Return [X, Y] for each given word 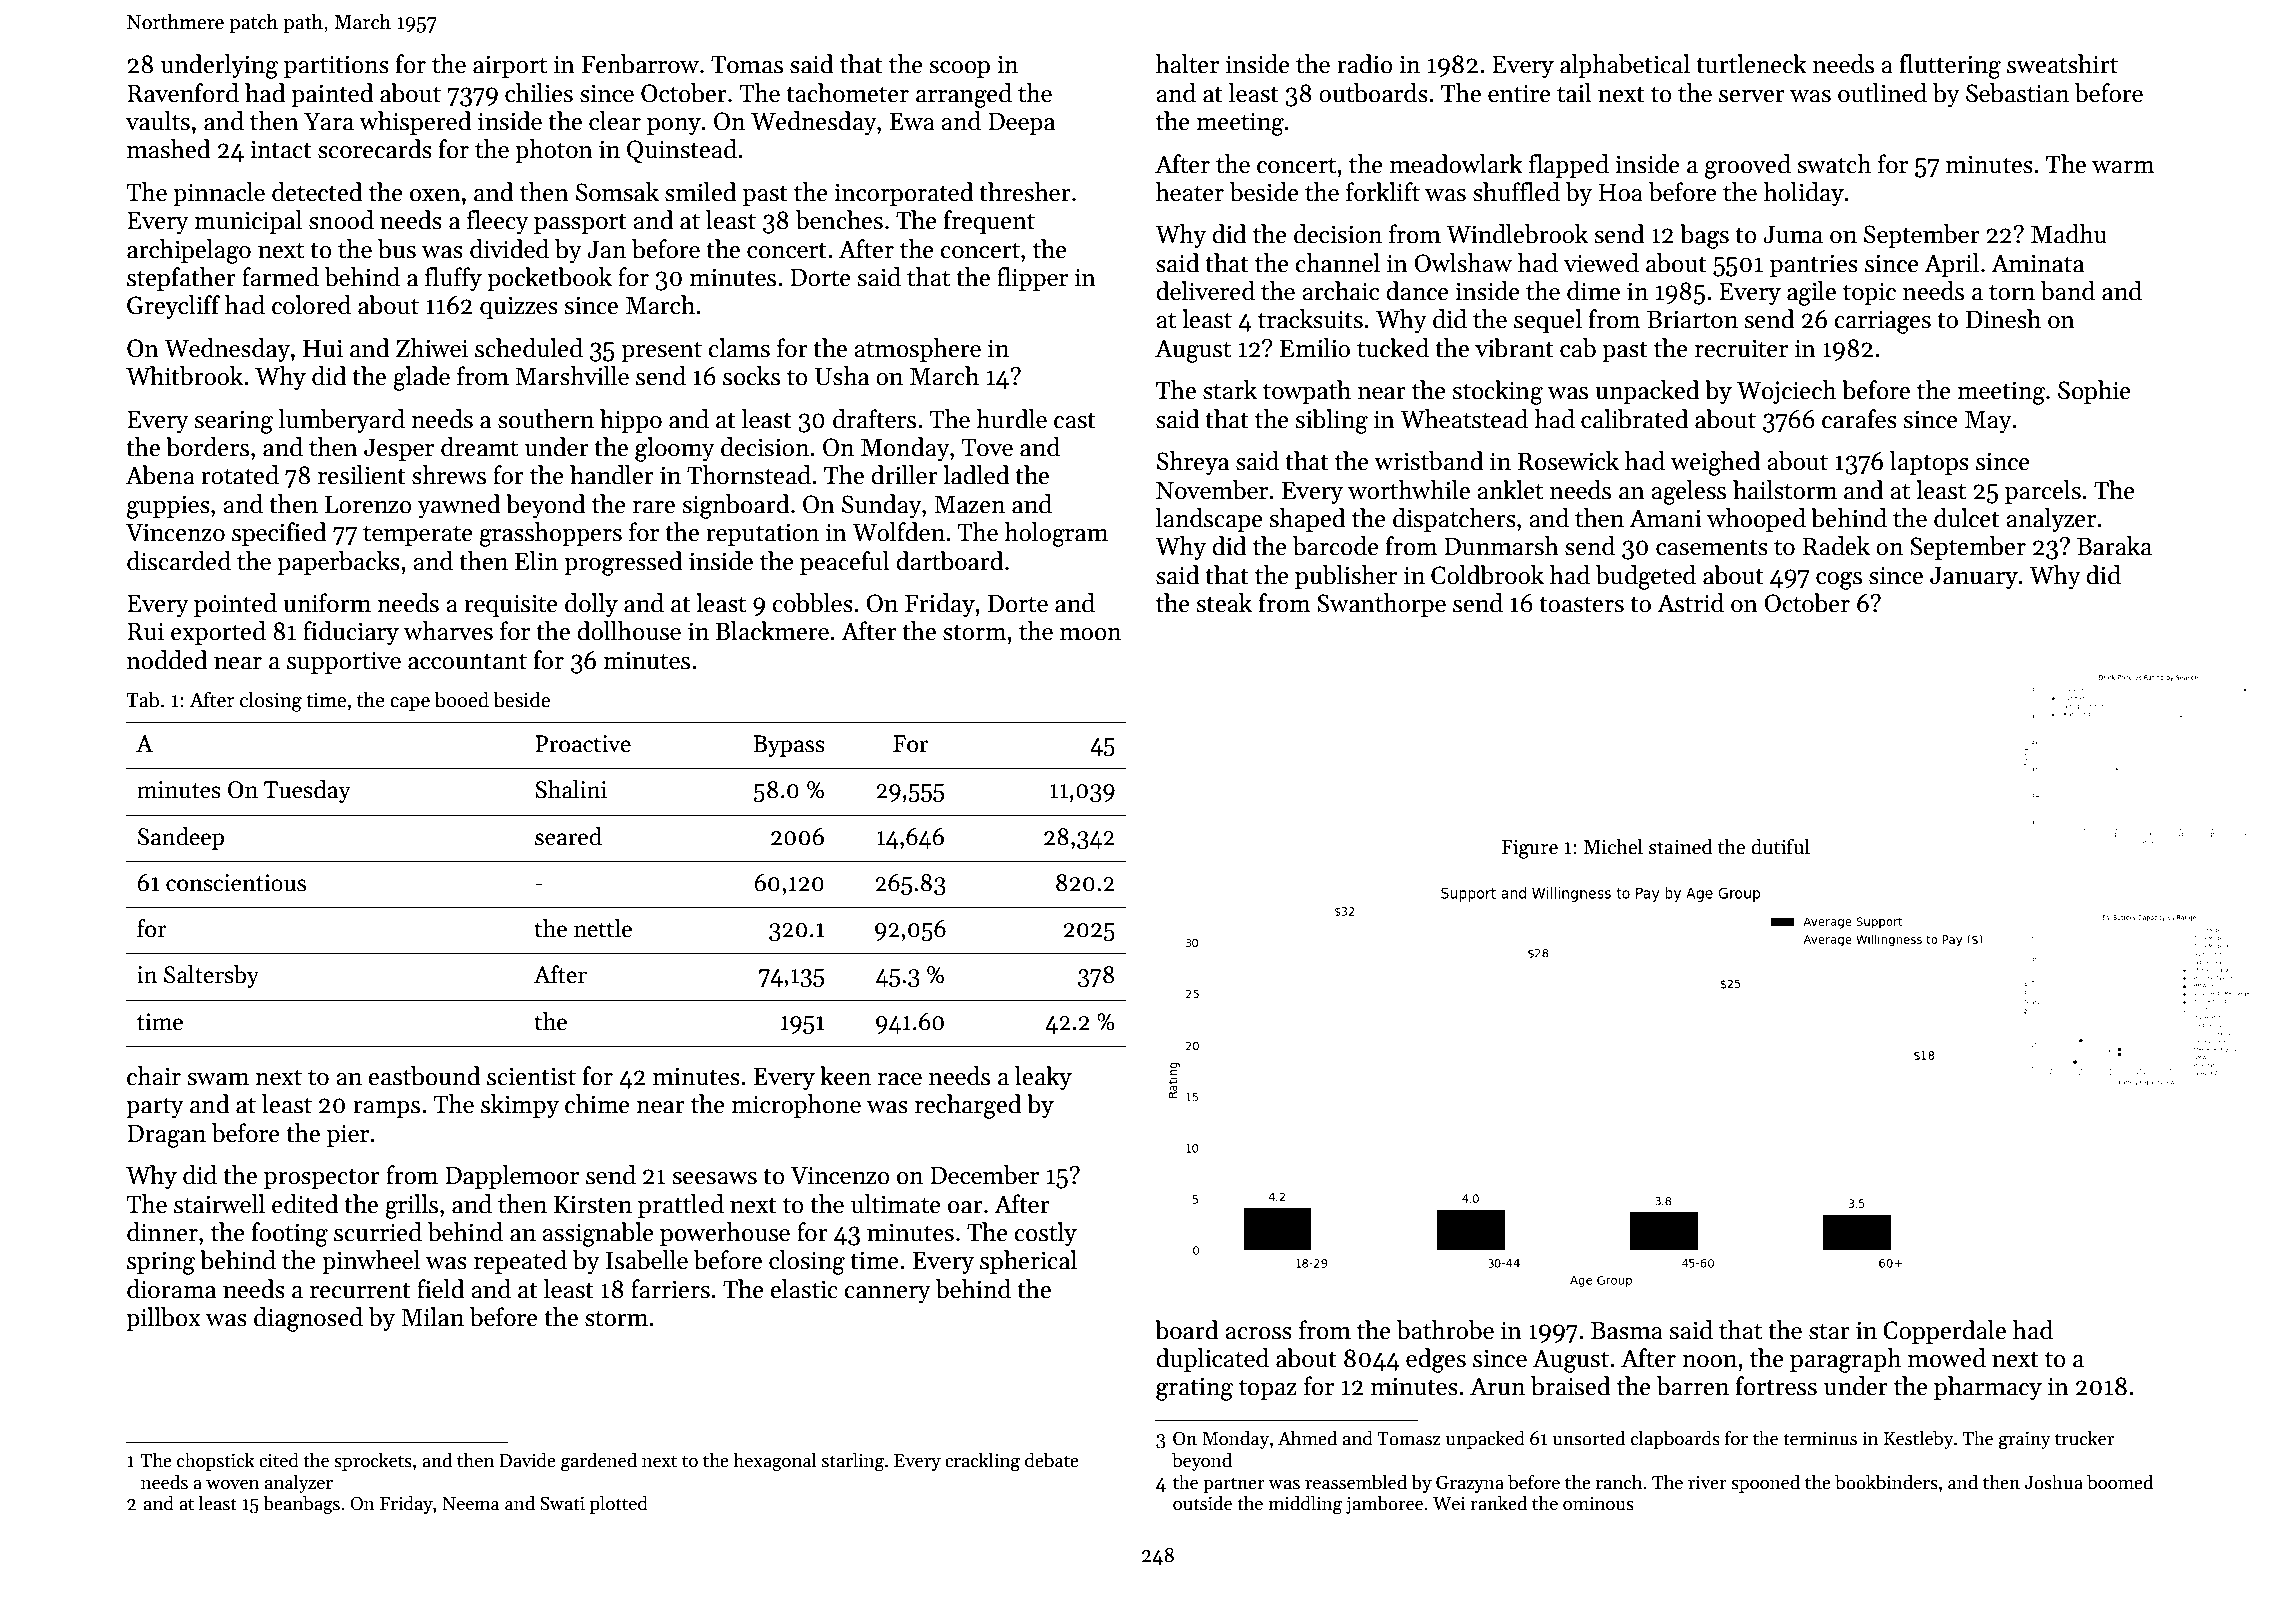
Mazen [969, 505]
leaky [1043, 1078]
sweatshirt [2062, 64]
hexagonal [775, 1462]
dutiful [1780, 846]
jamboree [1384, 1505]
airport [510, 66]
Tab [142, 699]
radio [1365, 64]
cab [1578, 348]
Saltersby [211, 976]
